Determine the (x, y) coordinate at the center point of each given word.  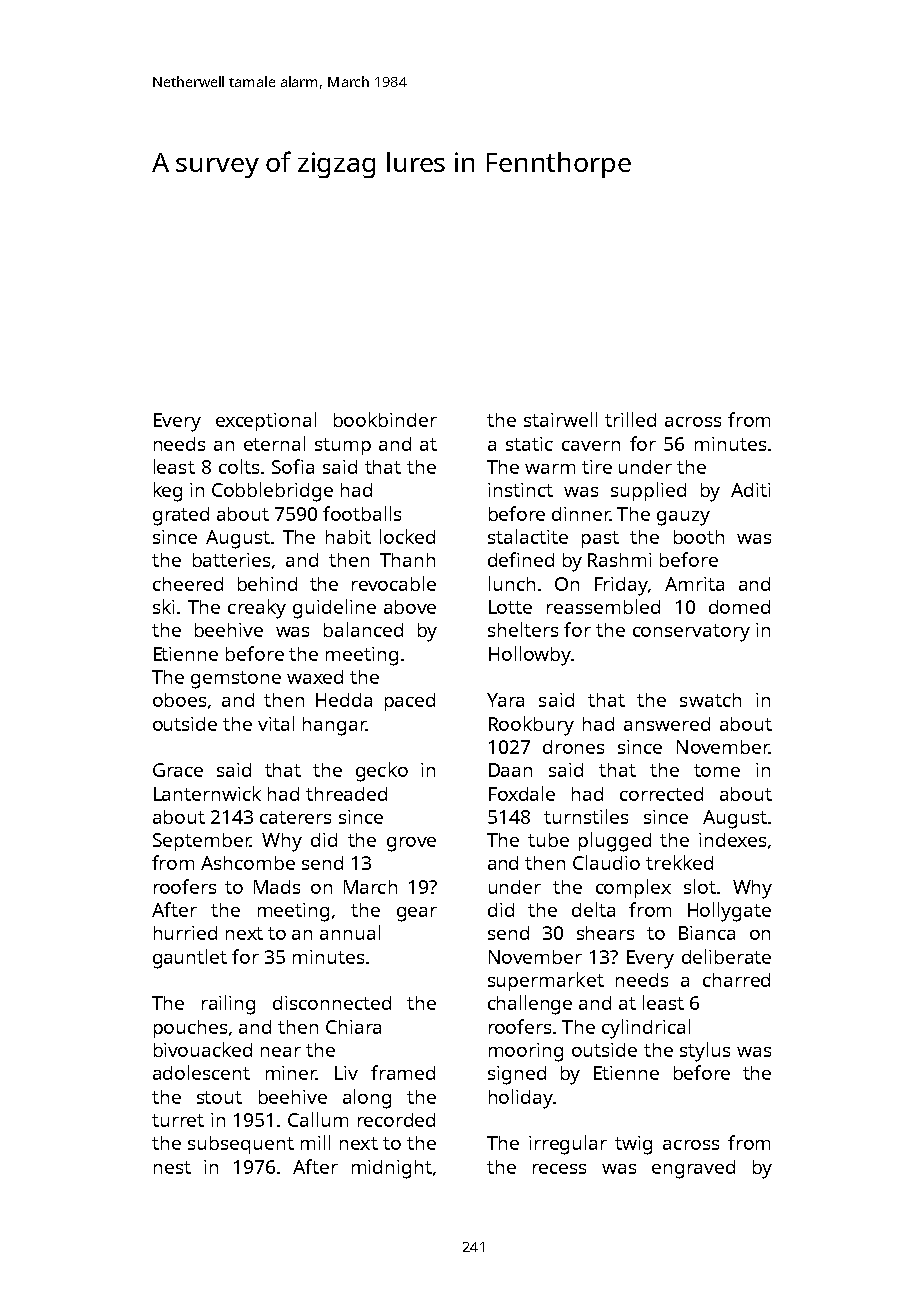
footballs (362, 513)
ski (163, 606)
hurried (185, 933)
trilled (630, 419)
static (529, 444)
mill (315, 1142)
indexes (732, 840)
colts (239, 466)
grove (411, 844)
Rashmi (619, 560)
